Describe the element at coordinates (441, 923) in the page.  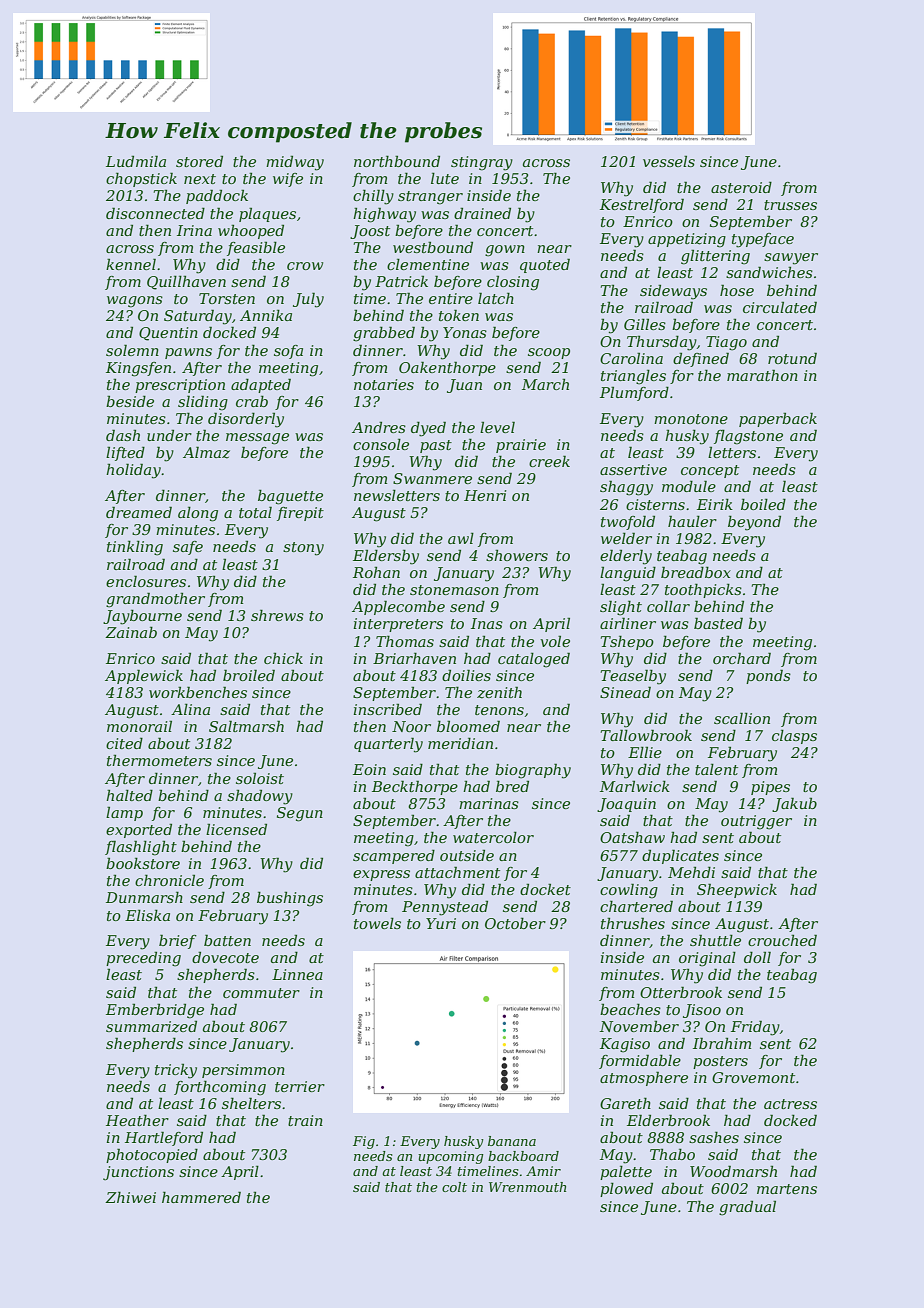
I see `Yuri` at that location.
